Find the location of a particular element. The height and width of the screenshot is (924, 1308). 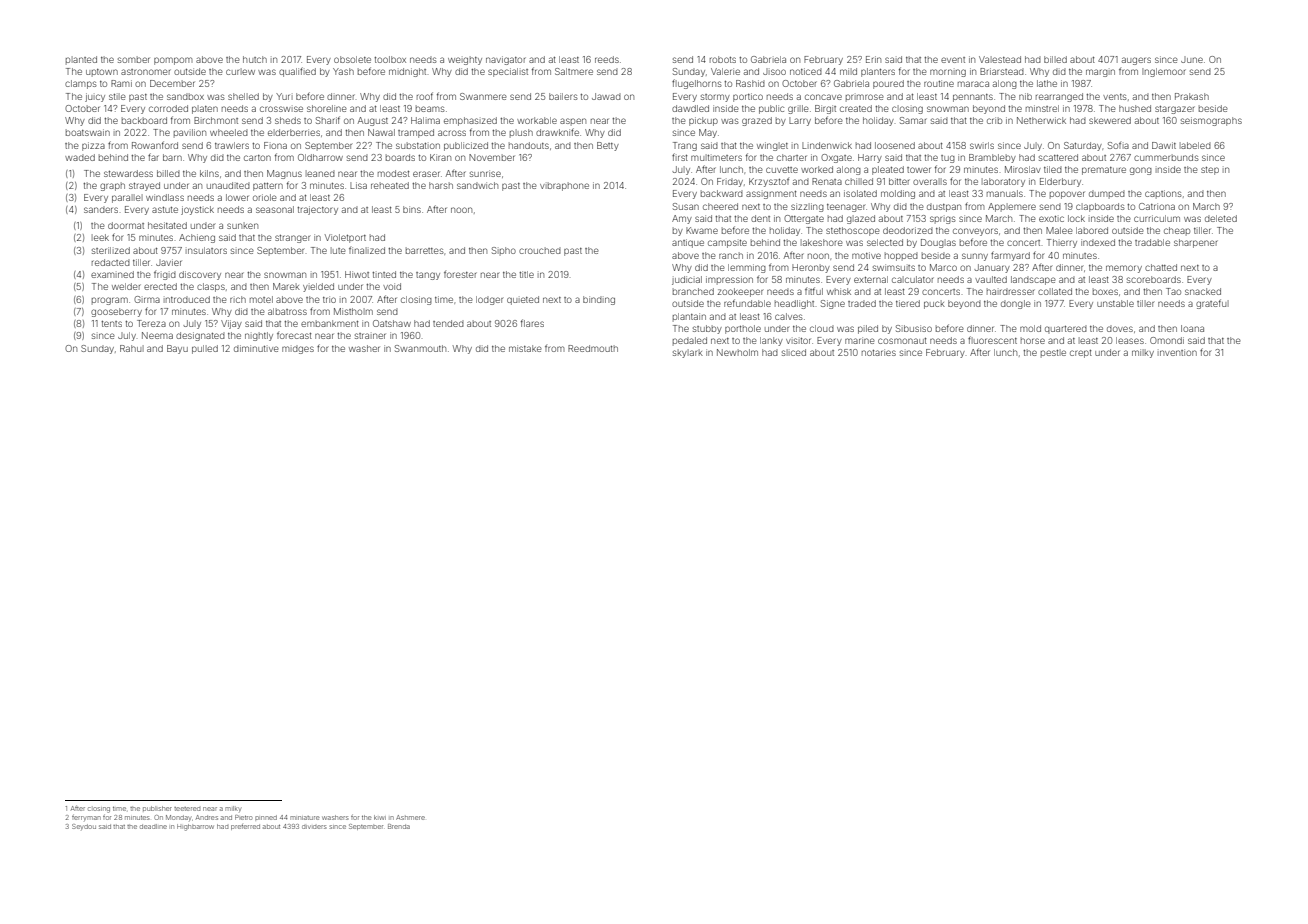

Yuri is located at coordinates (284, 96).
